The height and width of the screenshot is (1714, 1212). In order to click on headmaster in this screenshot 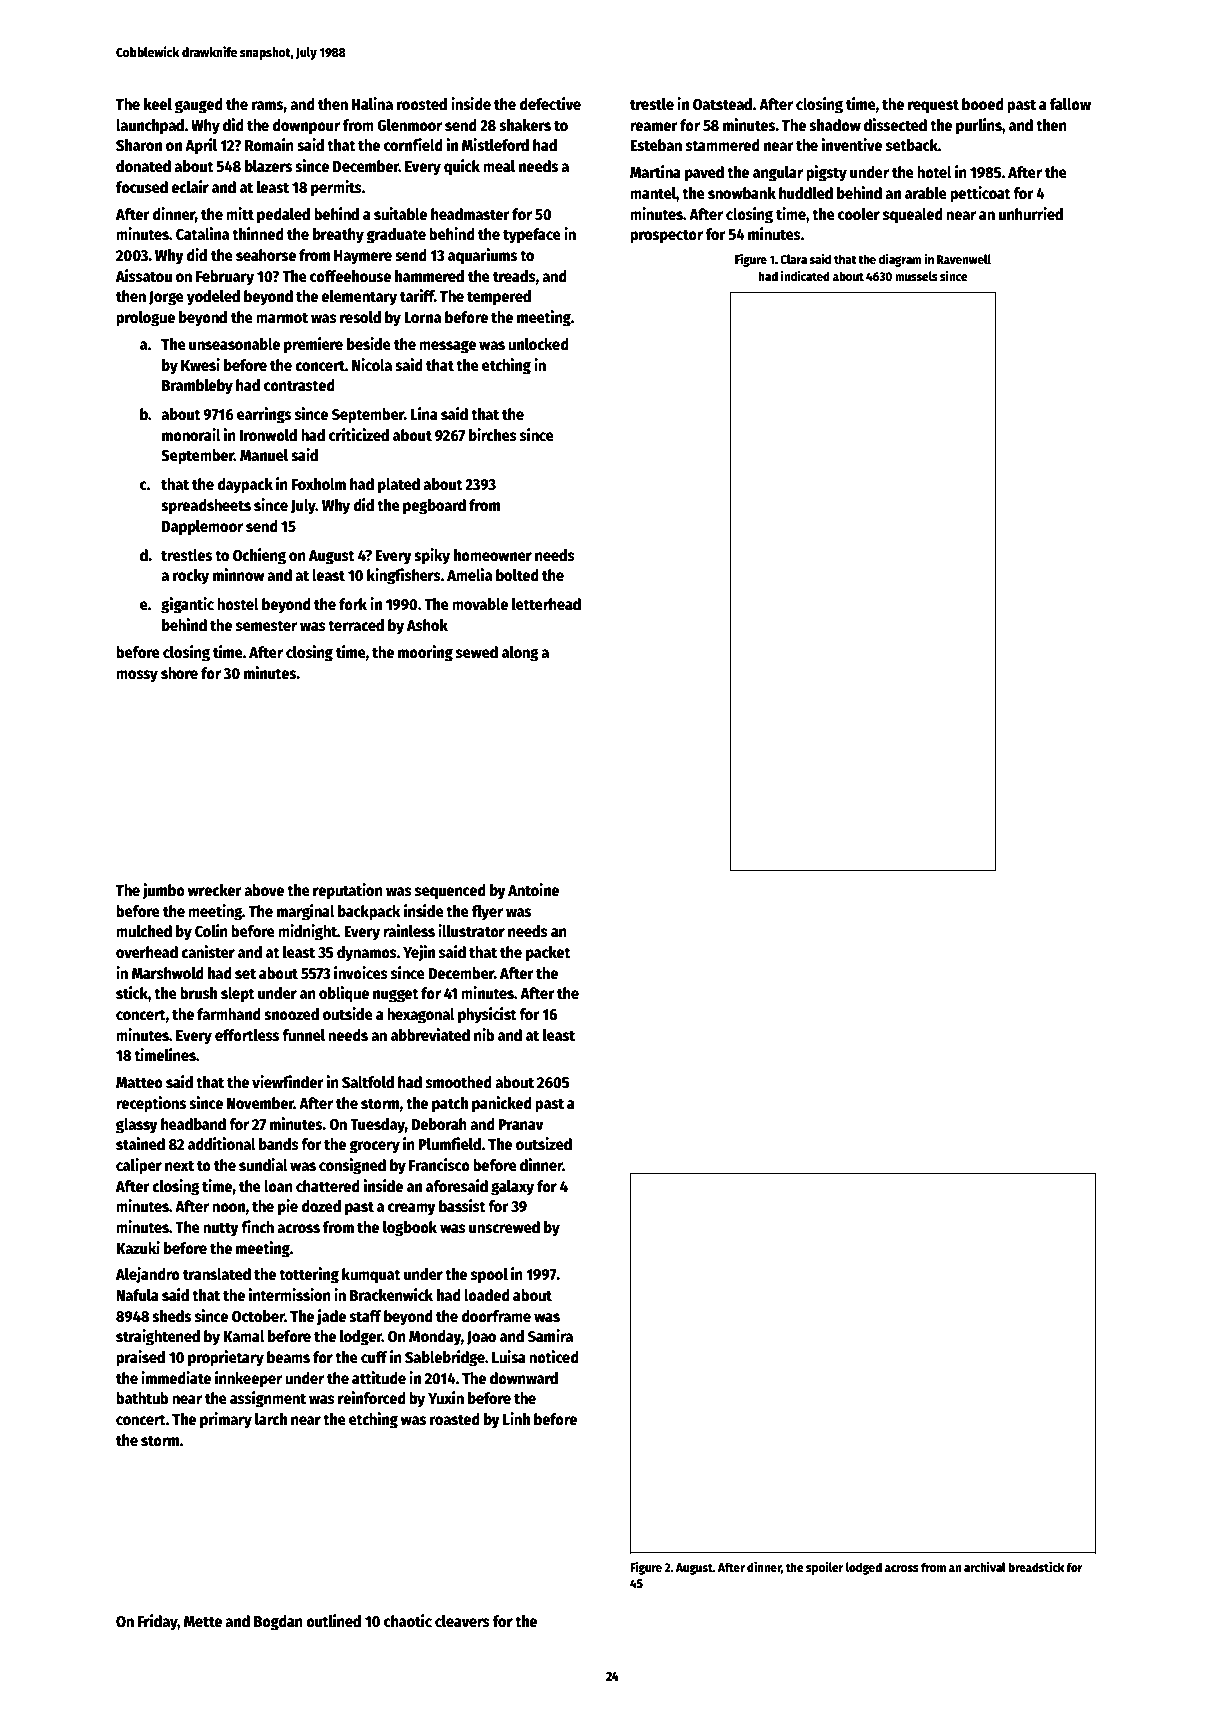, I will do `click(470, 214)`.
